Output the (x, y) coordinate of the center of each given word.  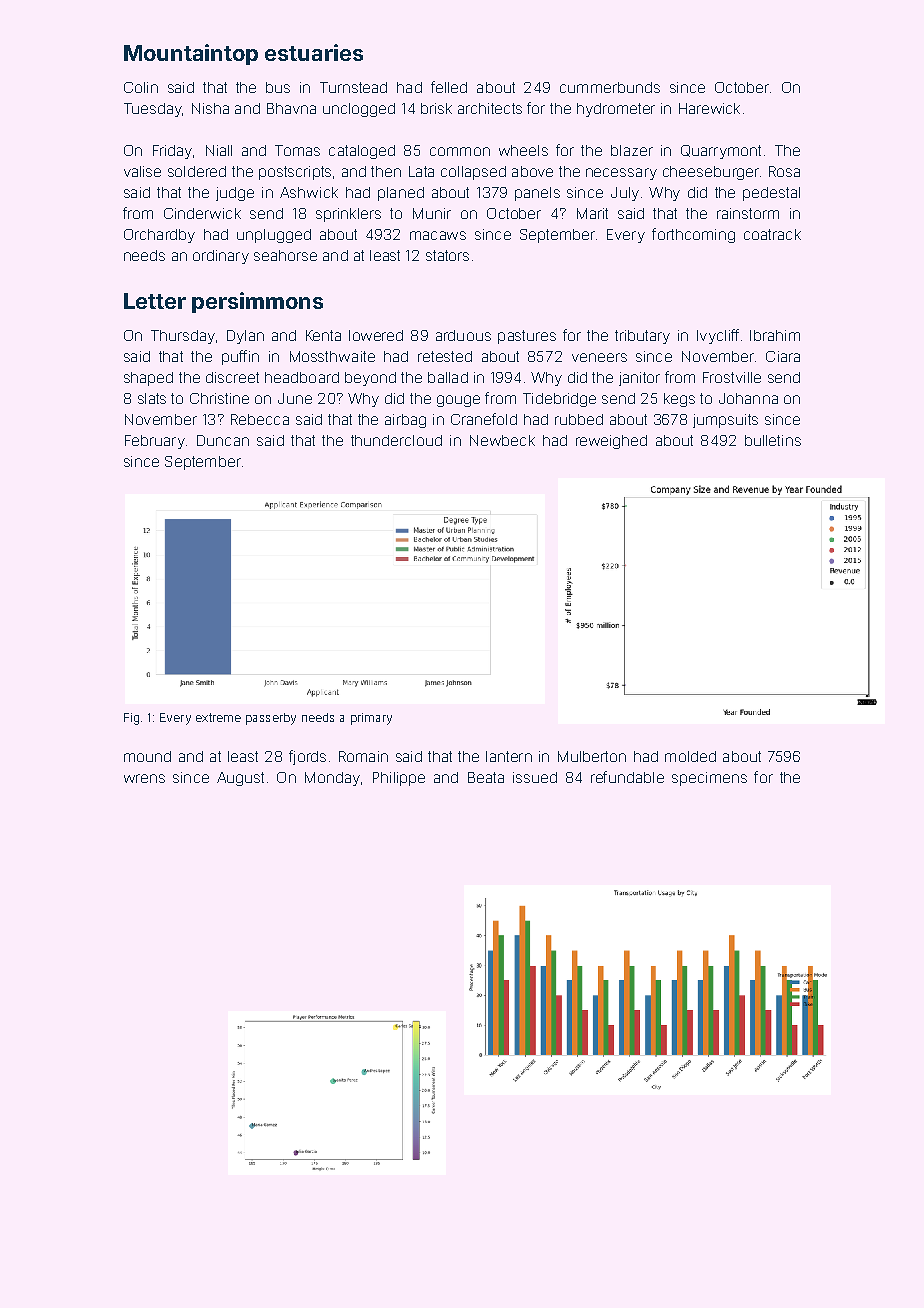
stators (447, 255)
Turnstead (353, 87)
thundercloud (396, 440)
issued (535, 777)
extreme (218, 717)
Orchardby (159, 236)
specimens (709, 779)
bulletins (773, 440)
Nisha (210, 108)
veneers (599, 357)
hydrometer (616, 110)
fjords (307, 757)
